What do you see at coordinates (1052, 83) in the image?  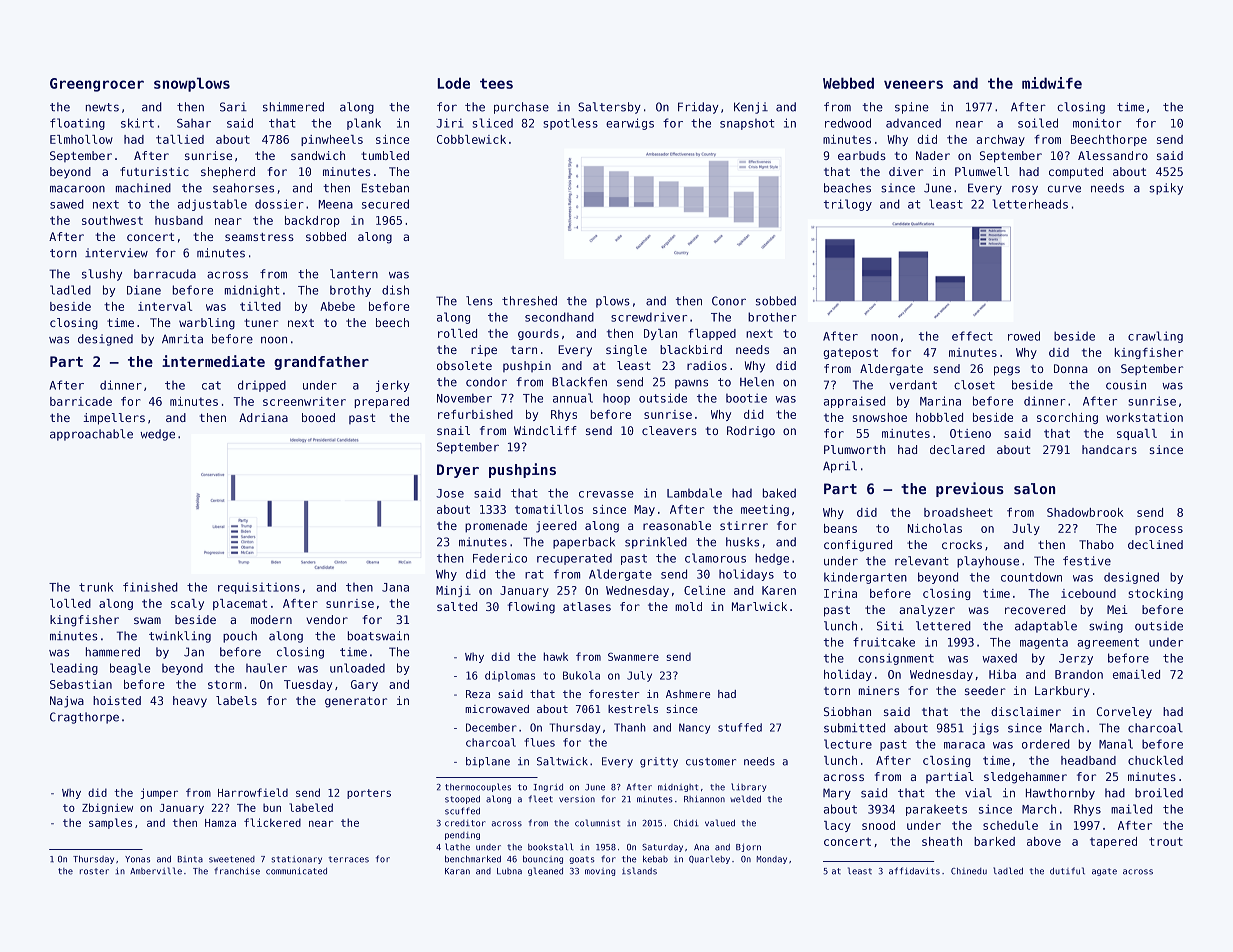 I see `midwife` at bounding box center [1052, 83].
